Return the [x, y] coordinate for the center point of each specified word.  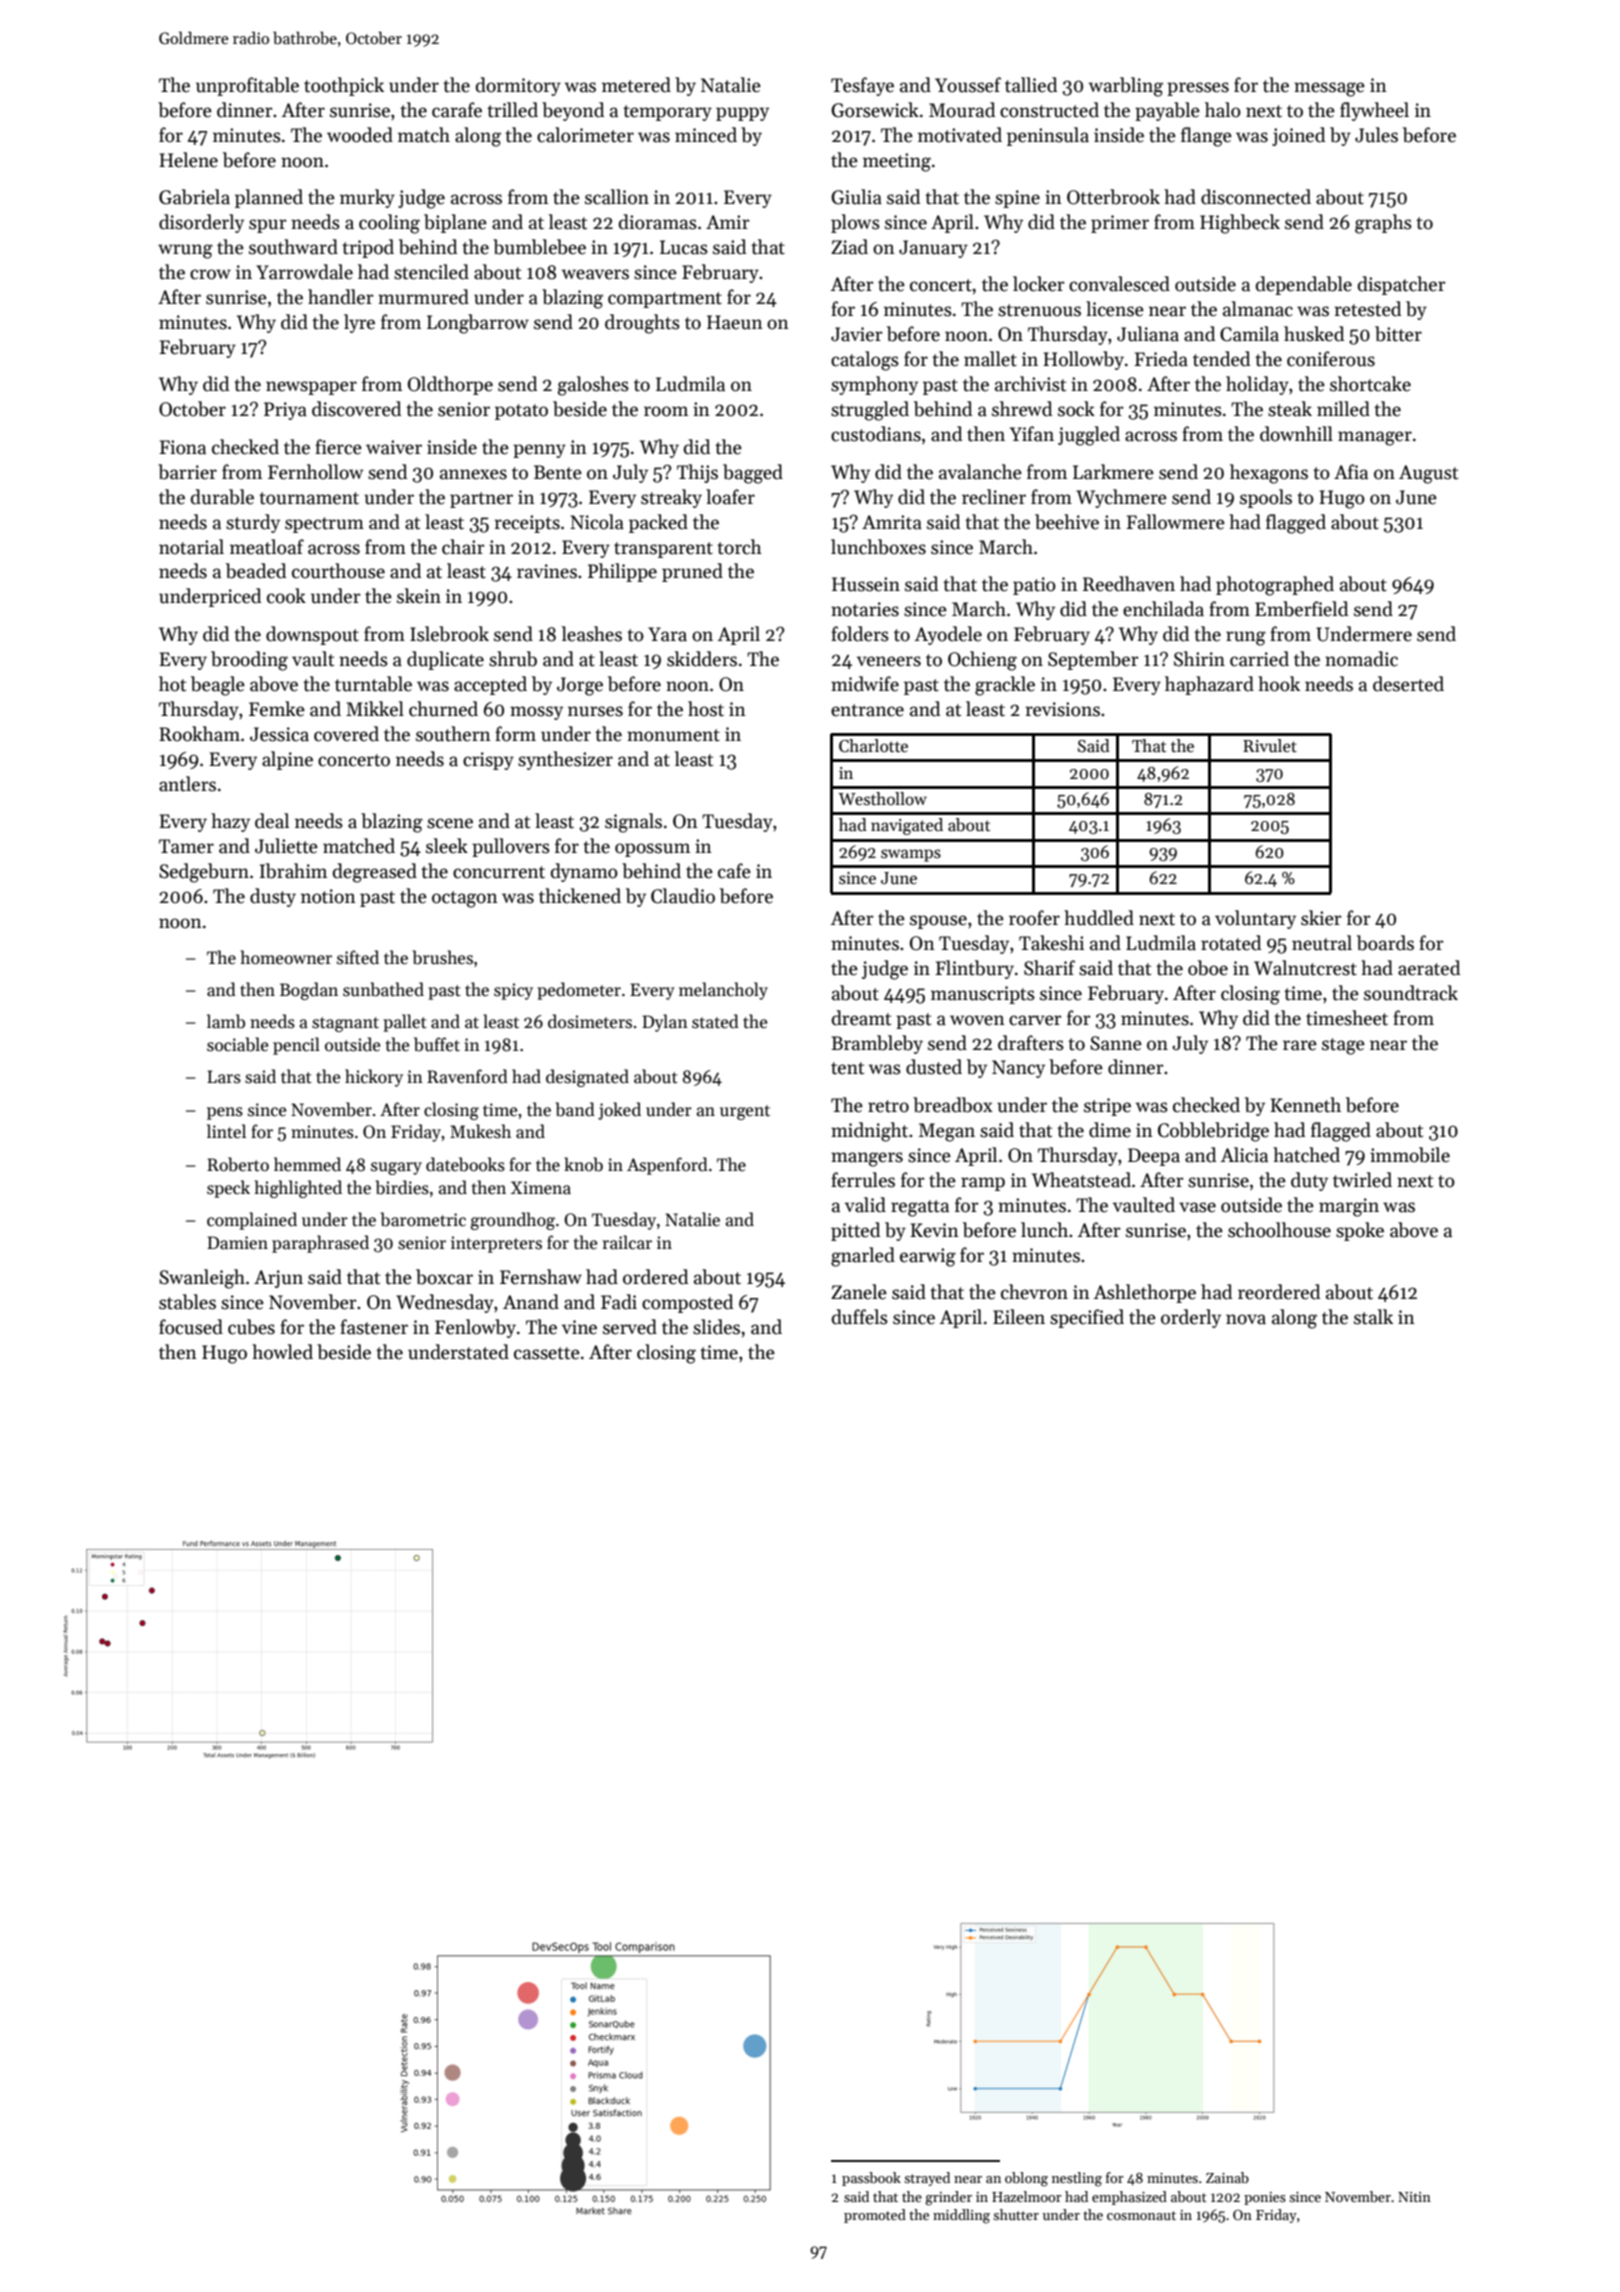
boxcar [444, 1277]
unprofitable [247, 86]
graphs [1383, 224]
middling [961, 2216]
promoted [875, 2216]
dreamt [861, 1018]
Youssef [968, 85]
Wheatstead [1081, 1180]
